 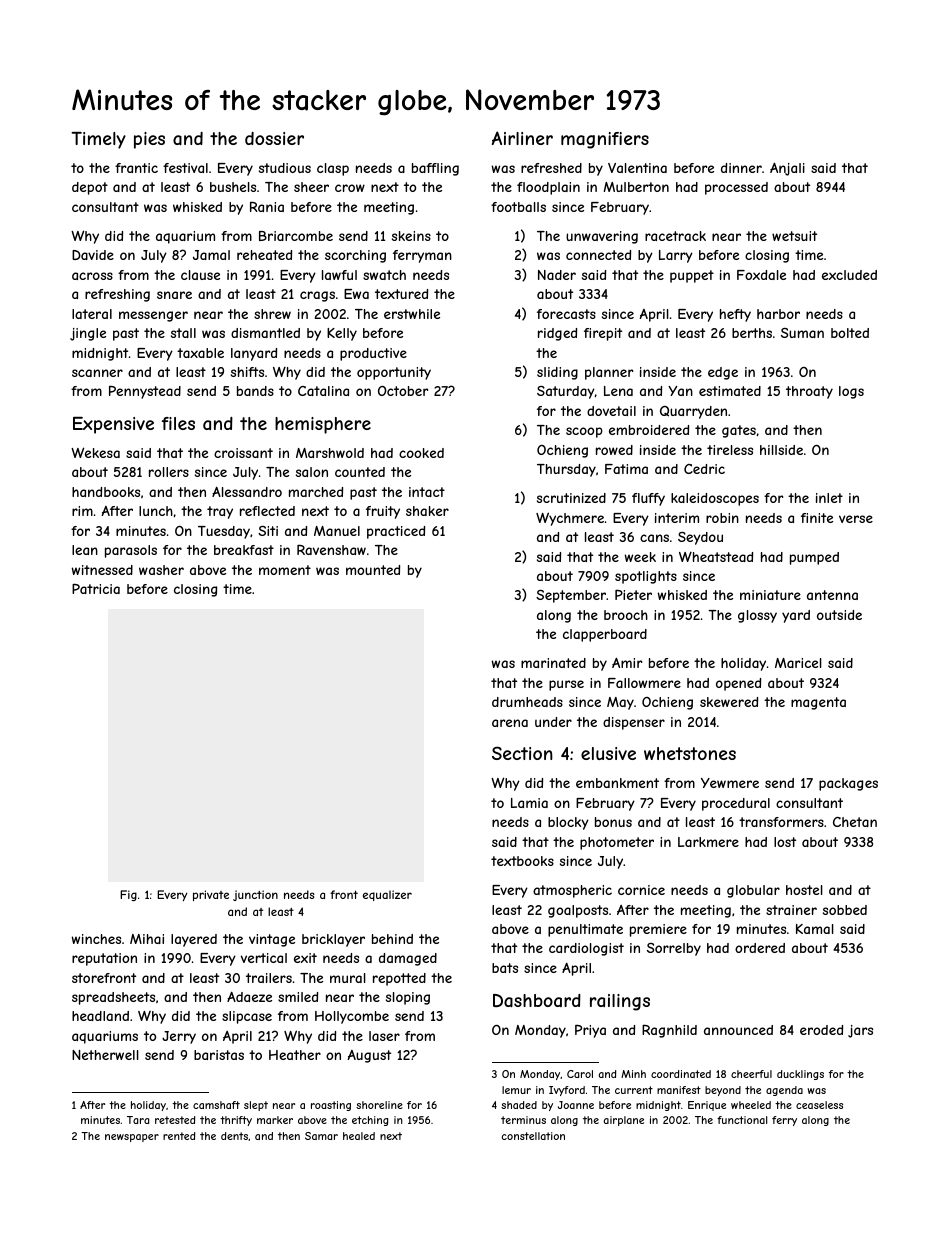 What do you see at coordinates (275, 1120) in the document?
I see `marker` at bounding box center [275, 1120].
